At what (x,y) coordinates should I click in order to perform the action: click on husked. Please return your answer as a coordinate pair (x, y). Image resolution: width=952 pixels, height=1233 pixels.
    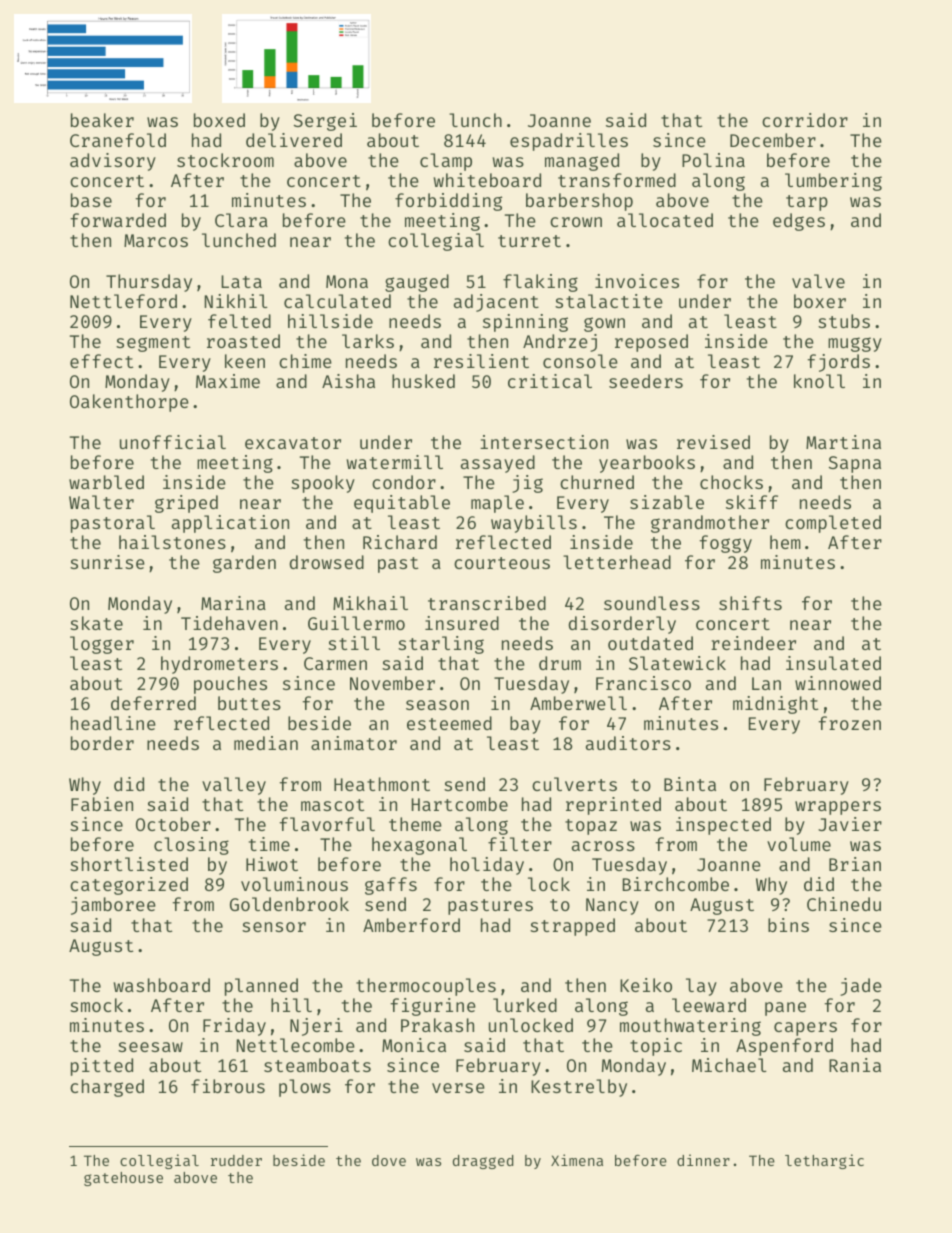
    Looking at the image, I should click on (423, 381).
